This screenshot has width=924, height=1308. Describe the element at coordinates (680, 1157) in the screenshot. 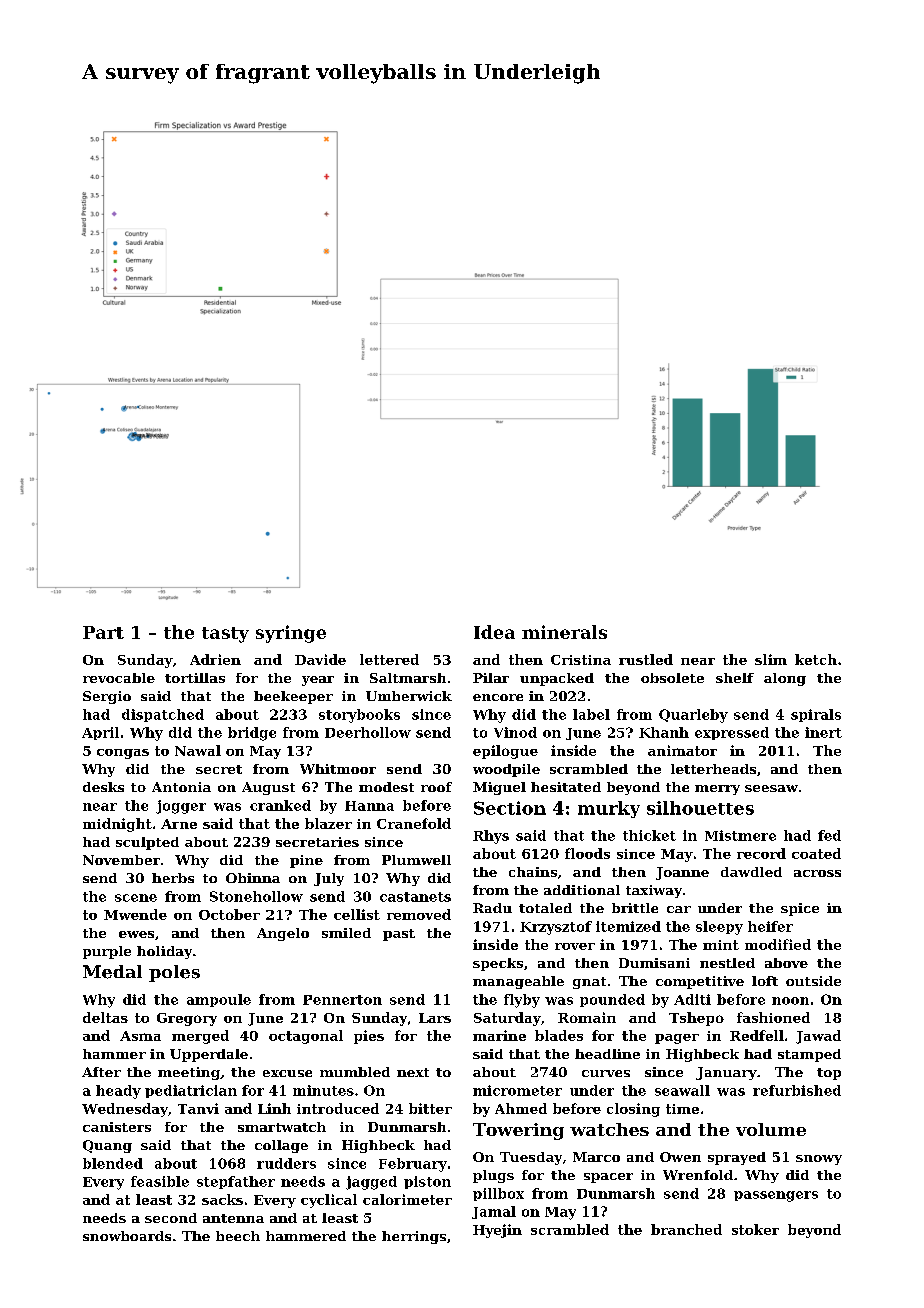

I see `Owen` at that location.
